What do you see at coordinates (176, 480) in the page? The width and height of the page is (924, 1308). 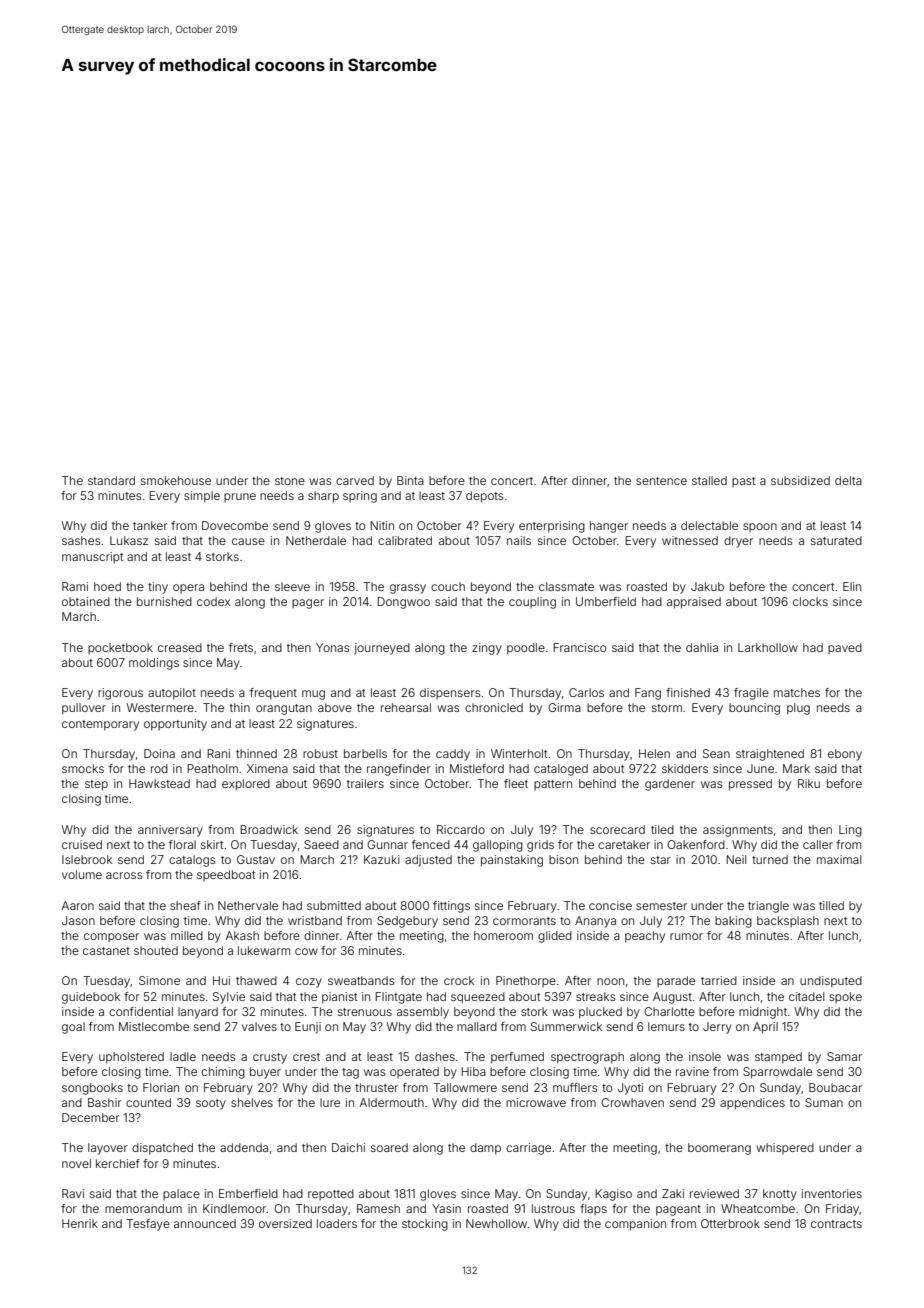 I see `smokehouse` at bounding box center [176, 480].
